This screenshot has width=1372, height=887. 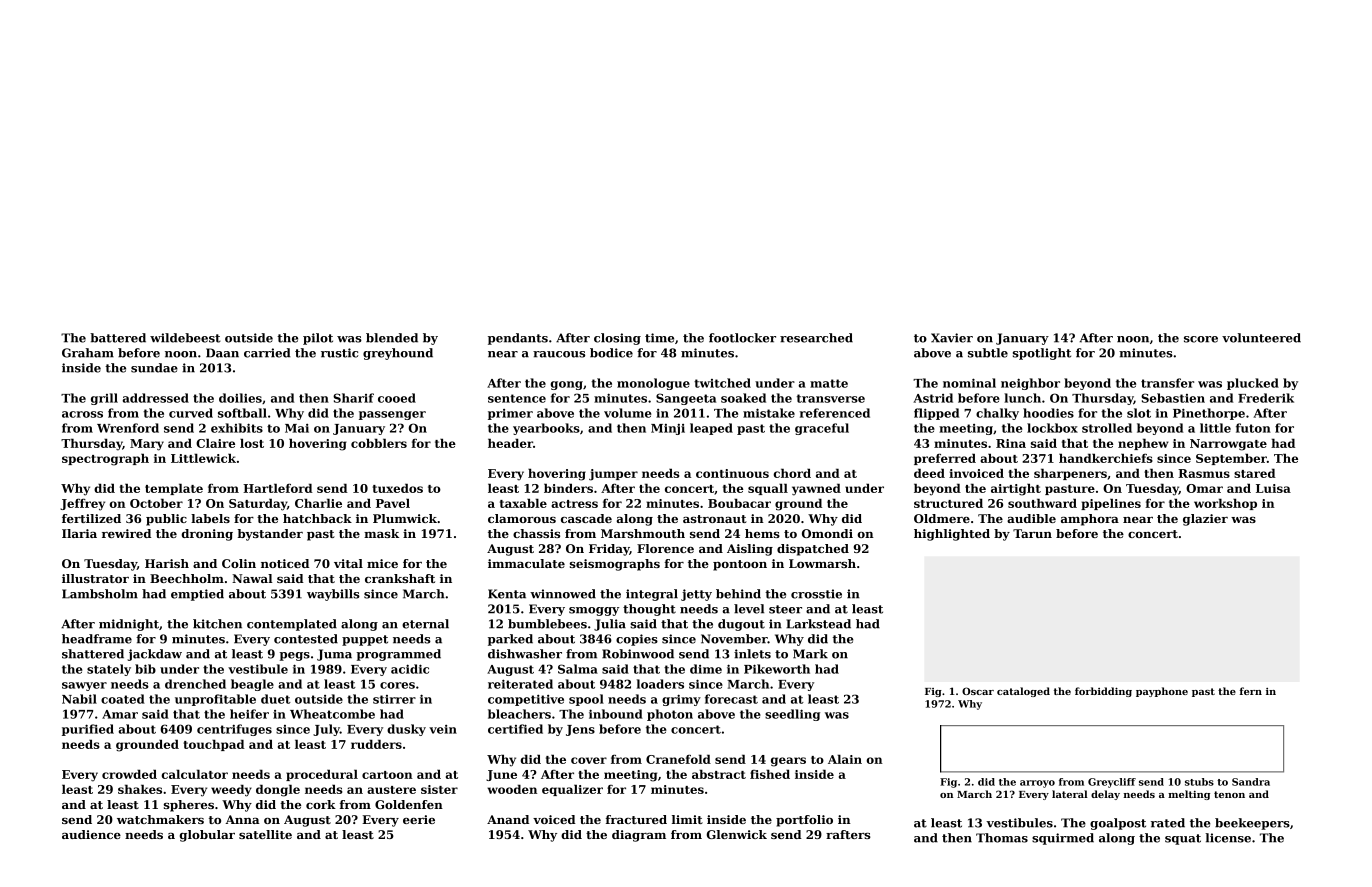 I want to click on Alain, so click(x=845, y=759).
